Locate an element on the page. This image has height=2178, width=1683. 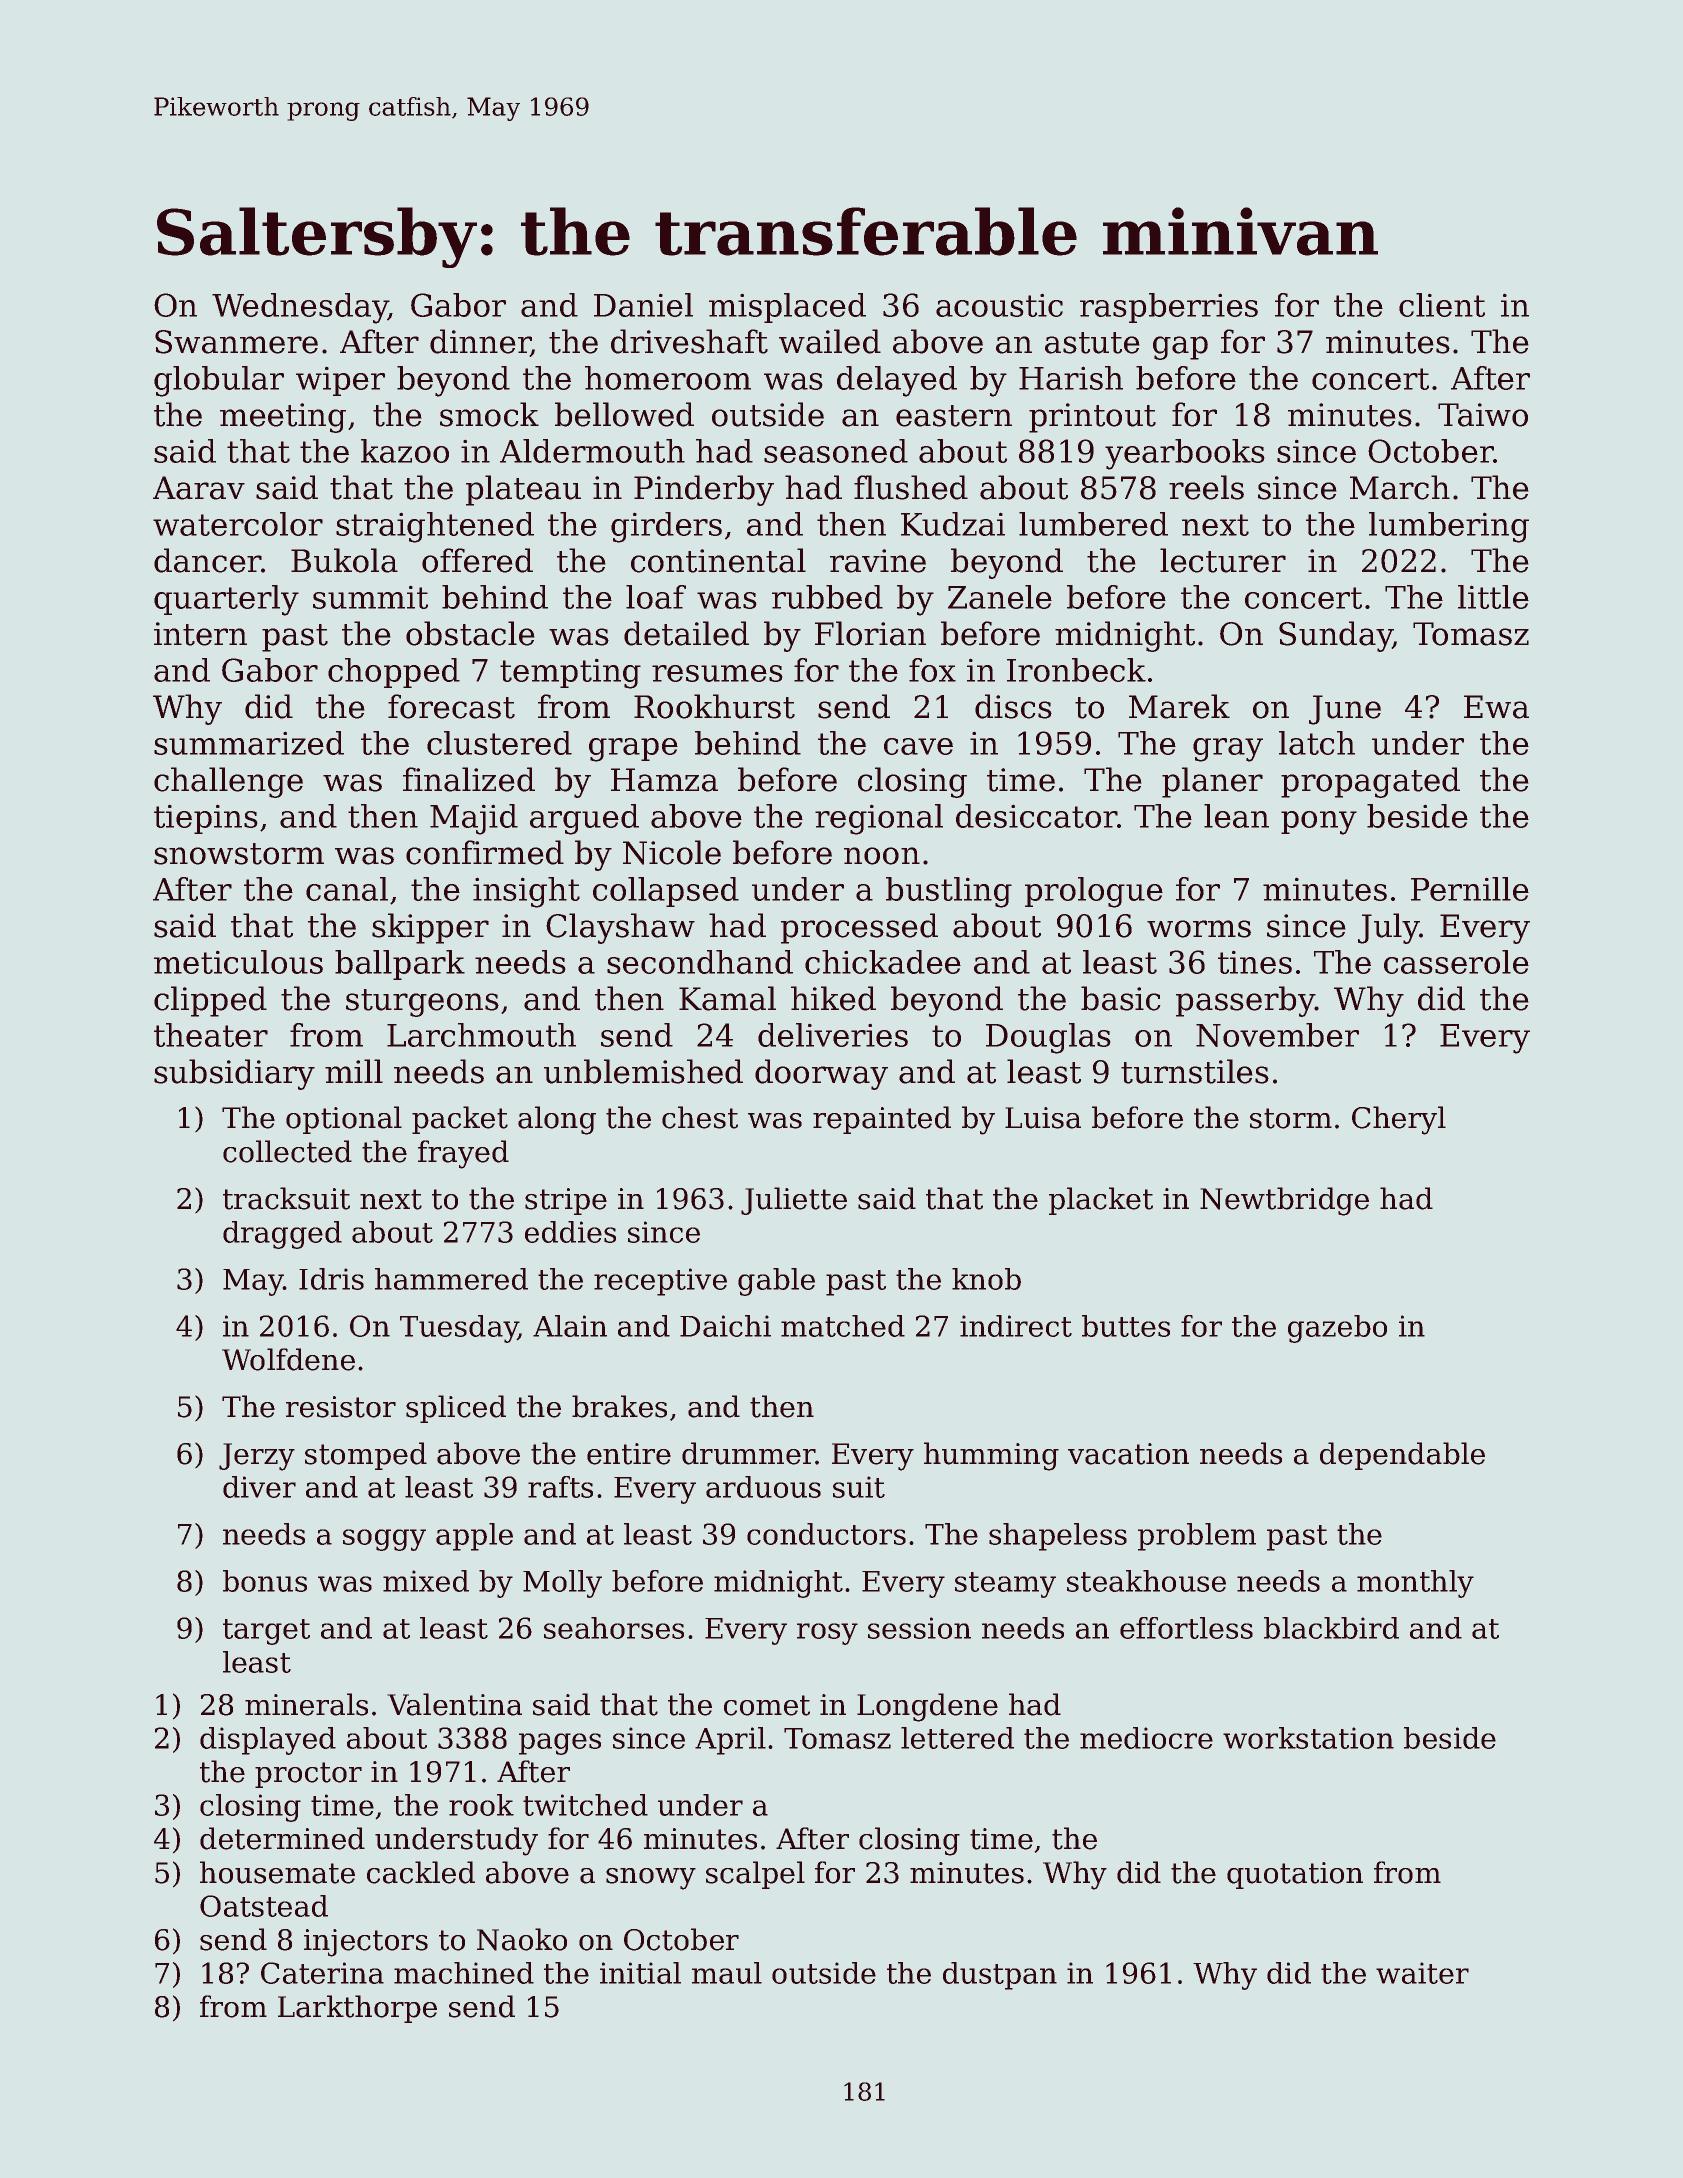
workstation is located at coordinates (1308, 1738).
